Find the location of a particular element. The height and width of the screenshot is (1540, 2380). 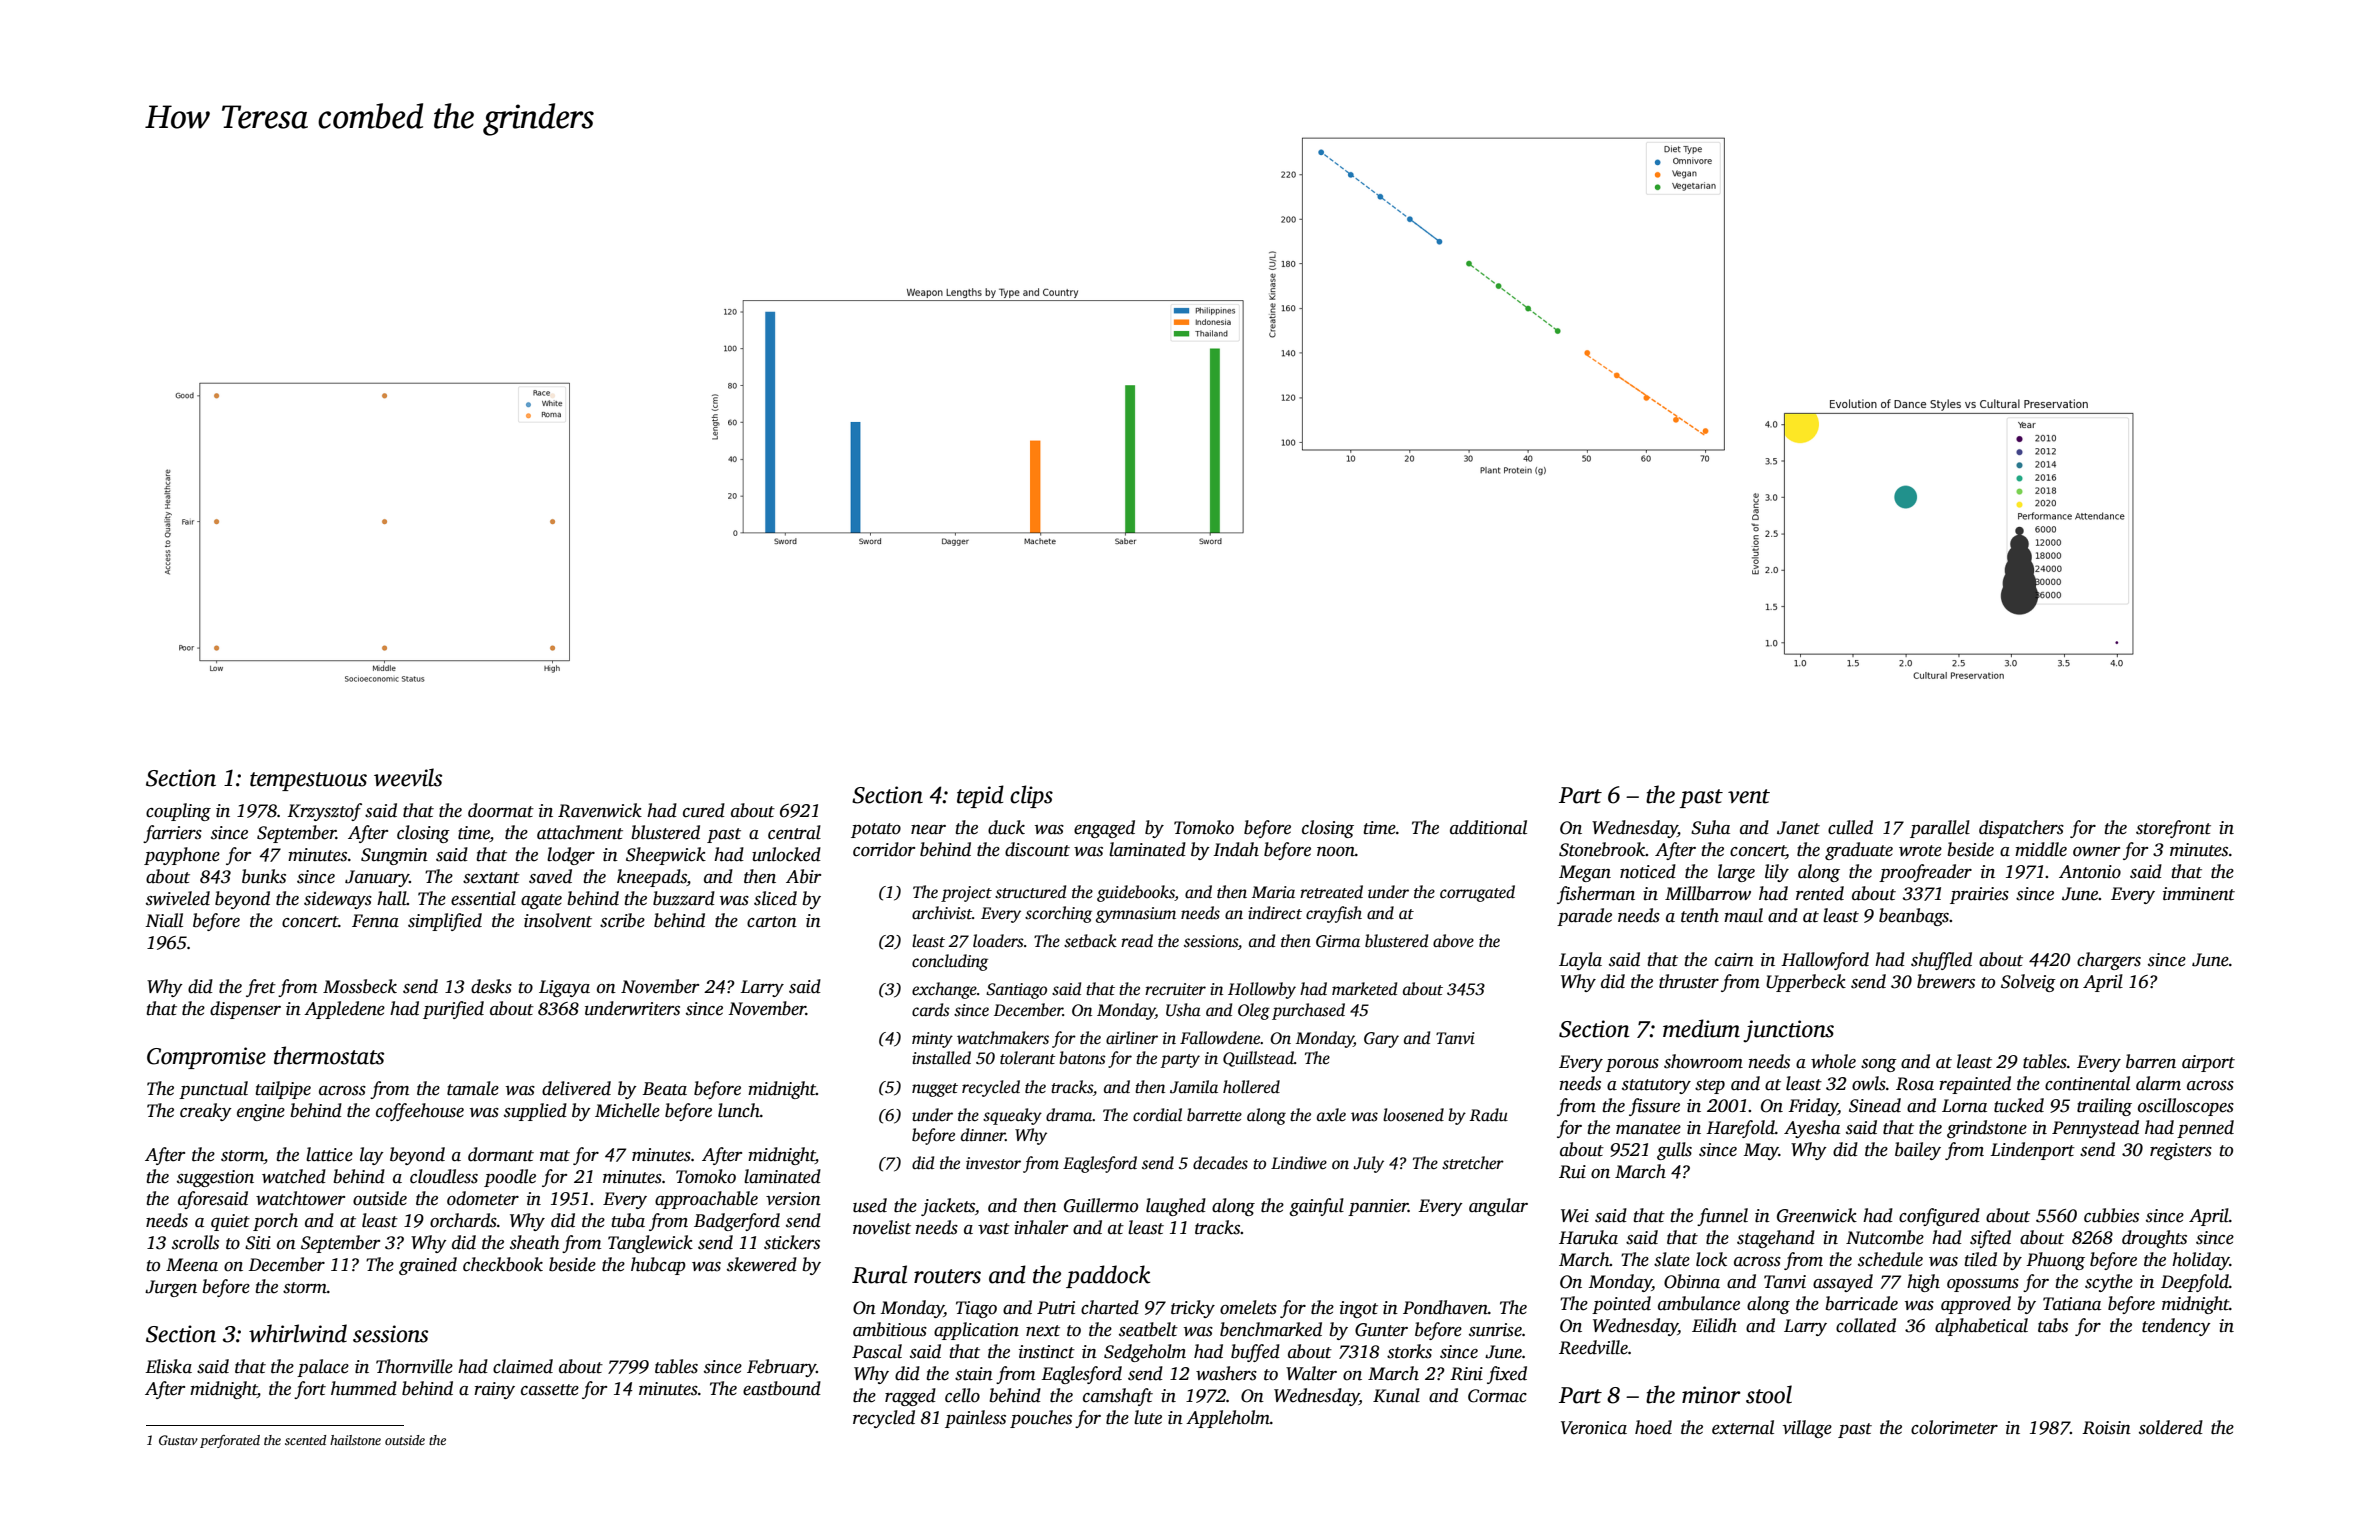

village is located at coordinates (1807, 1429).
